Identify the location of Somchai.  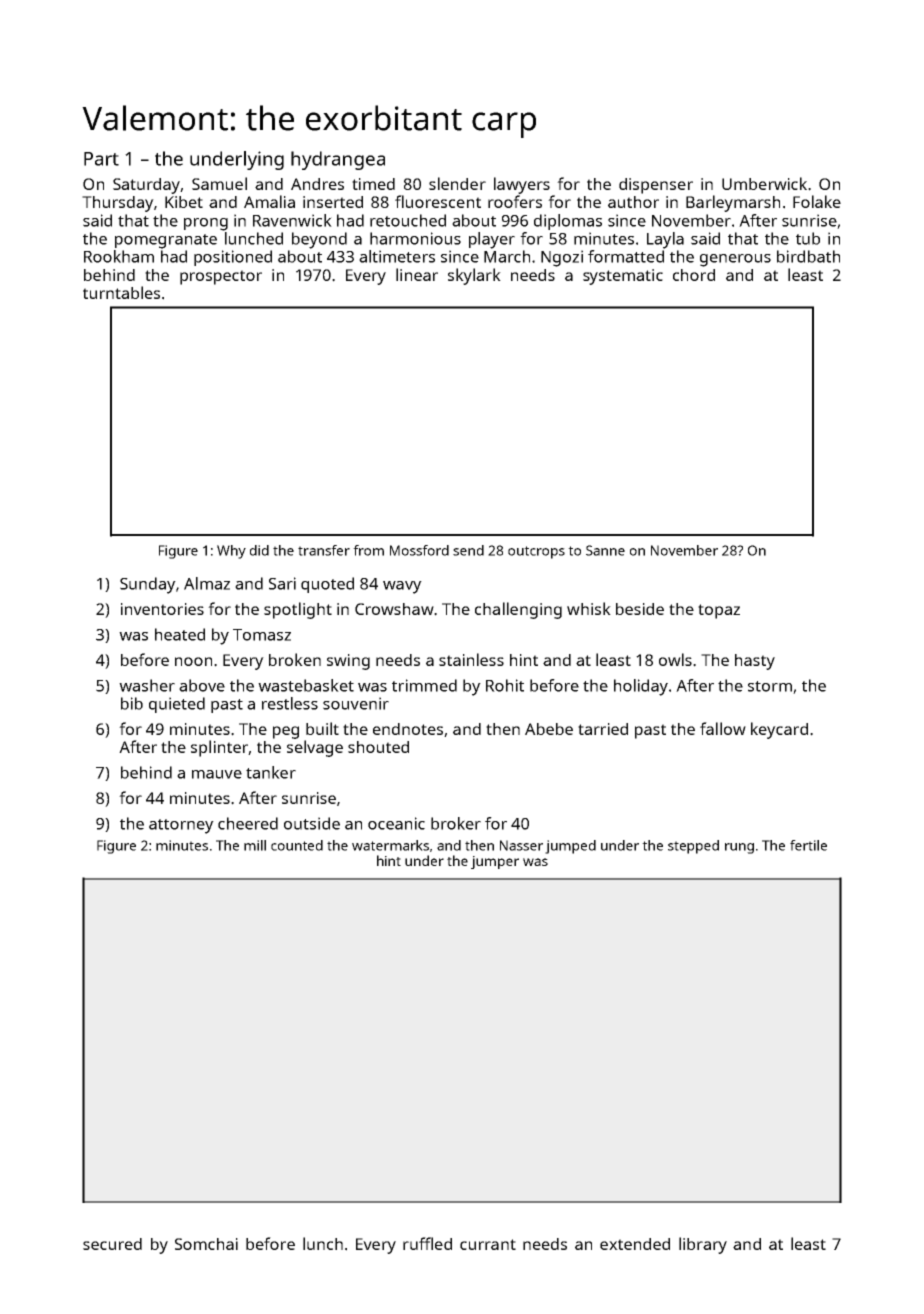
(206, 1244).
